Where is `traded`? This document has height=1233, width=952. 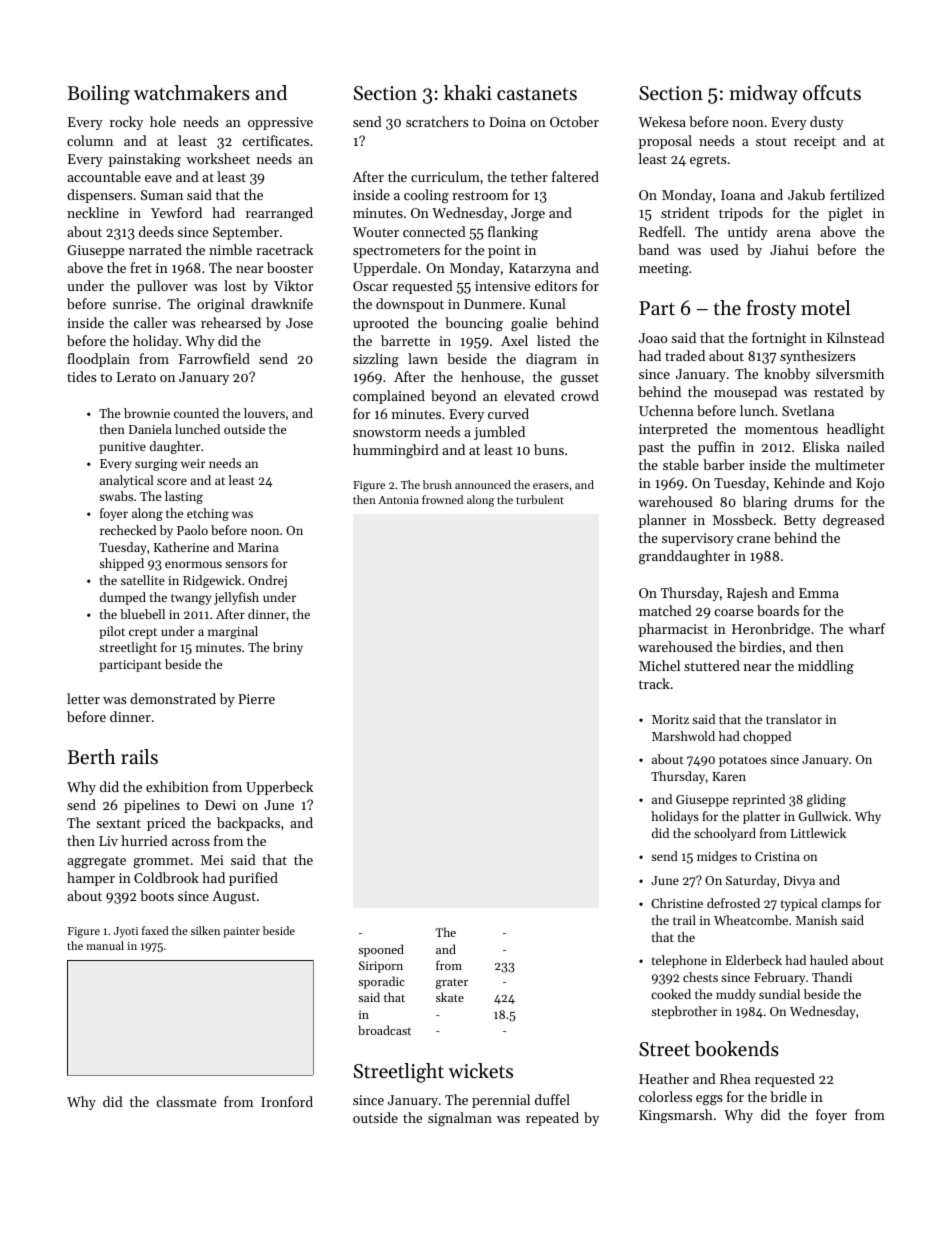 traded is located at coordinates (685, 355).
